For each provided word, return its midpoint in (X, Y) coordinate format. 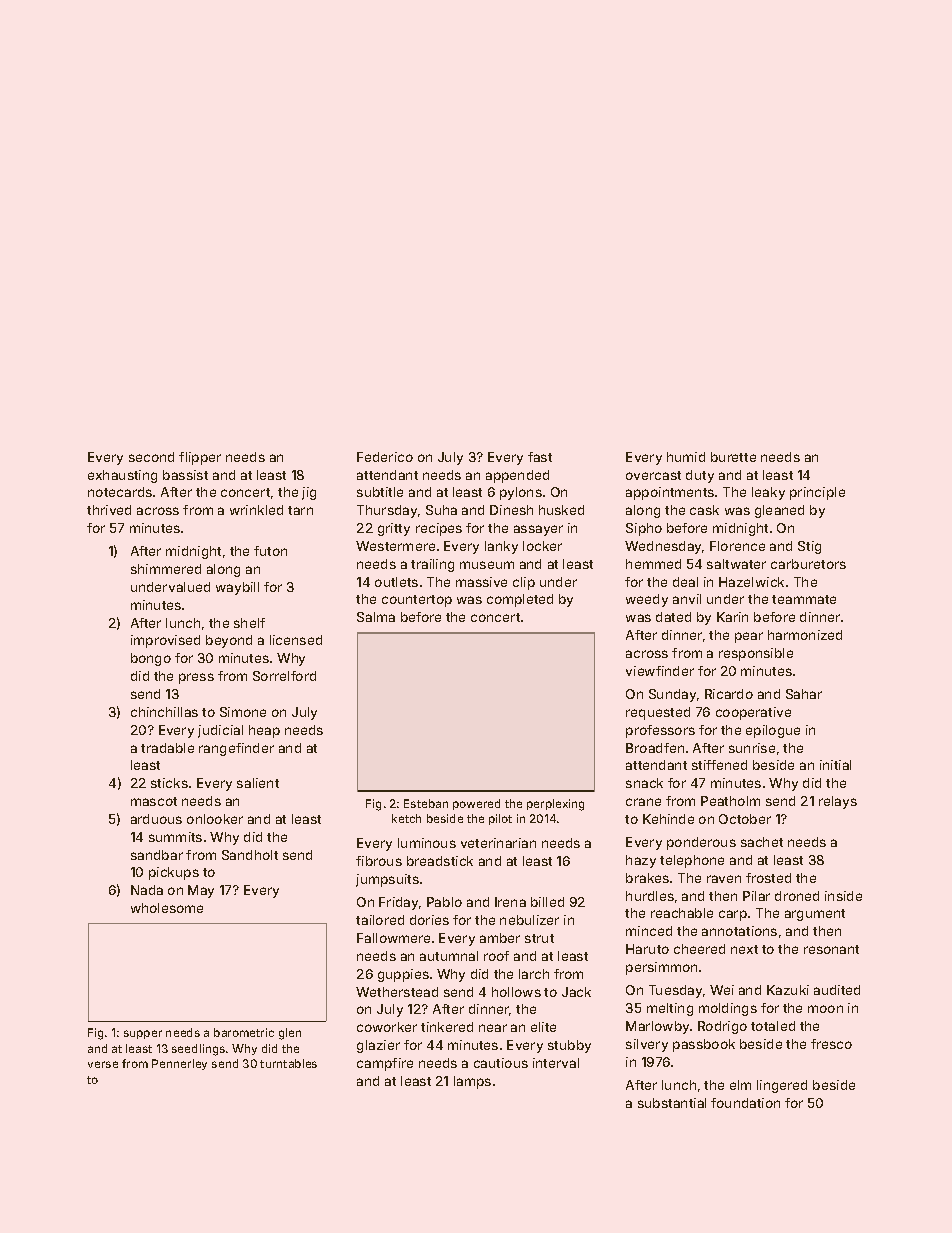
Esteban (426, 803)
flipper (200, 458)
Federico (385, 457)
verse (103, 1064)
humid (686, 457)
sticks (169, 783)
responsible (756, 654)
